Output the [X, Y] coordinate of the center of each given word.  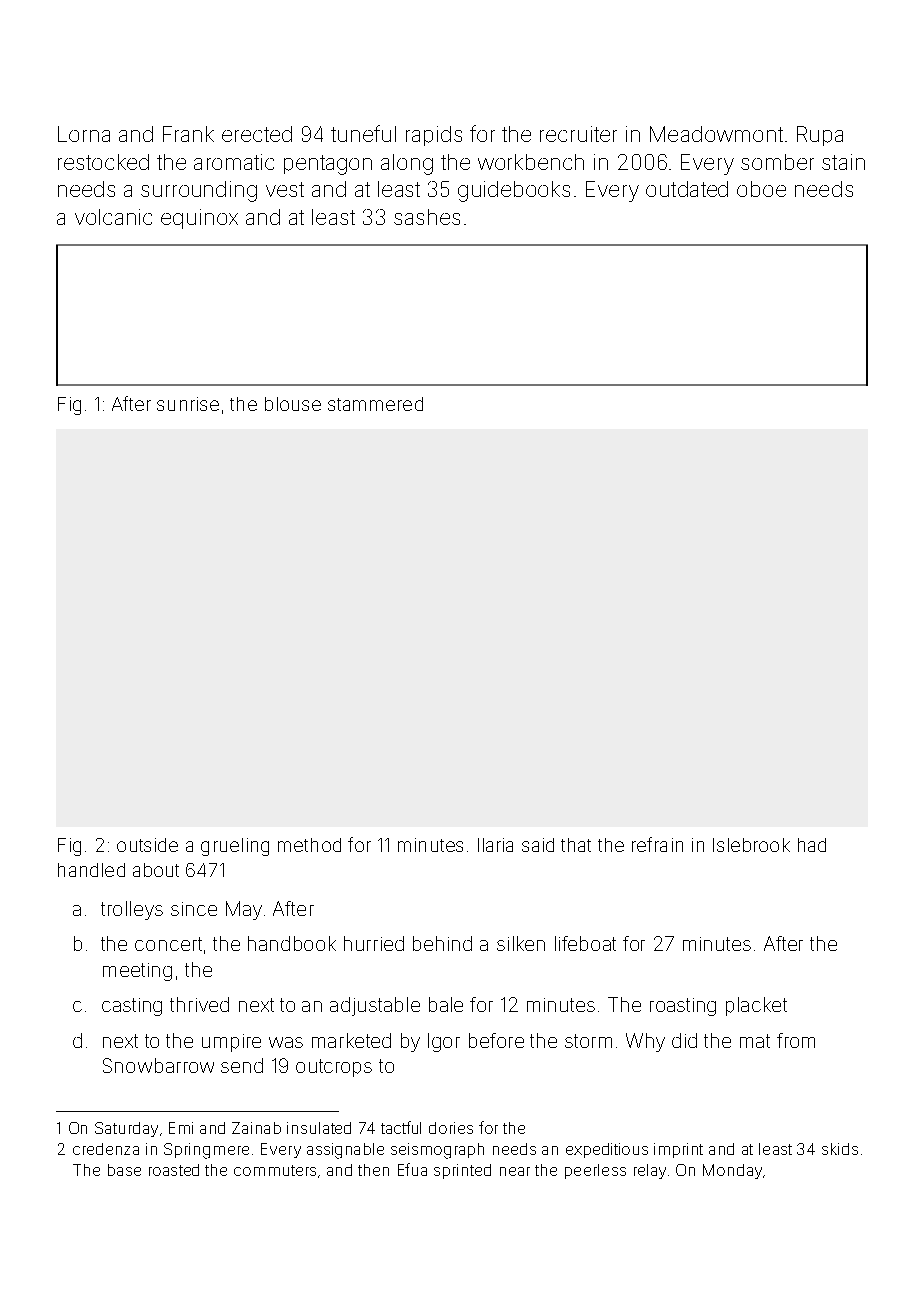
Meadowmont [716, 134]
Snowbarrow [158, 1065]
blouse [293, 404]
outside [147, 845]
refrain [657, 844]
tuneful [363, 133]
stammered [375, 404]
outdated [687, 189]
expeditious [607, 1150]
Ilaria [495, 845]
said [538, 845]
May [244, 910]
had [812, 845]
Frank [188, 134]
